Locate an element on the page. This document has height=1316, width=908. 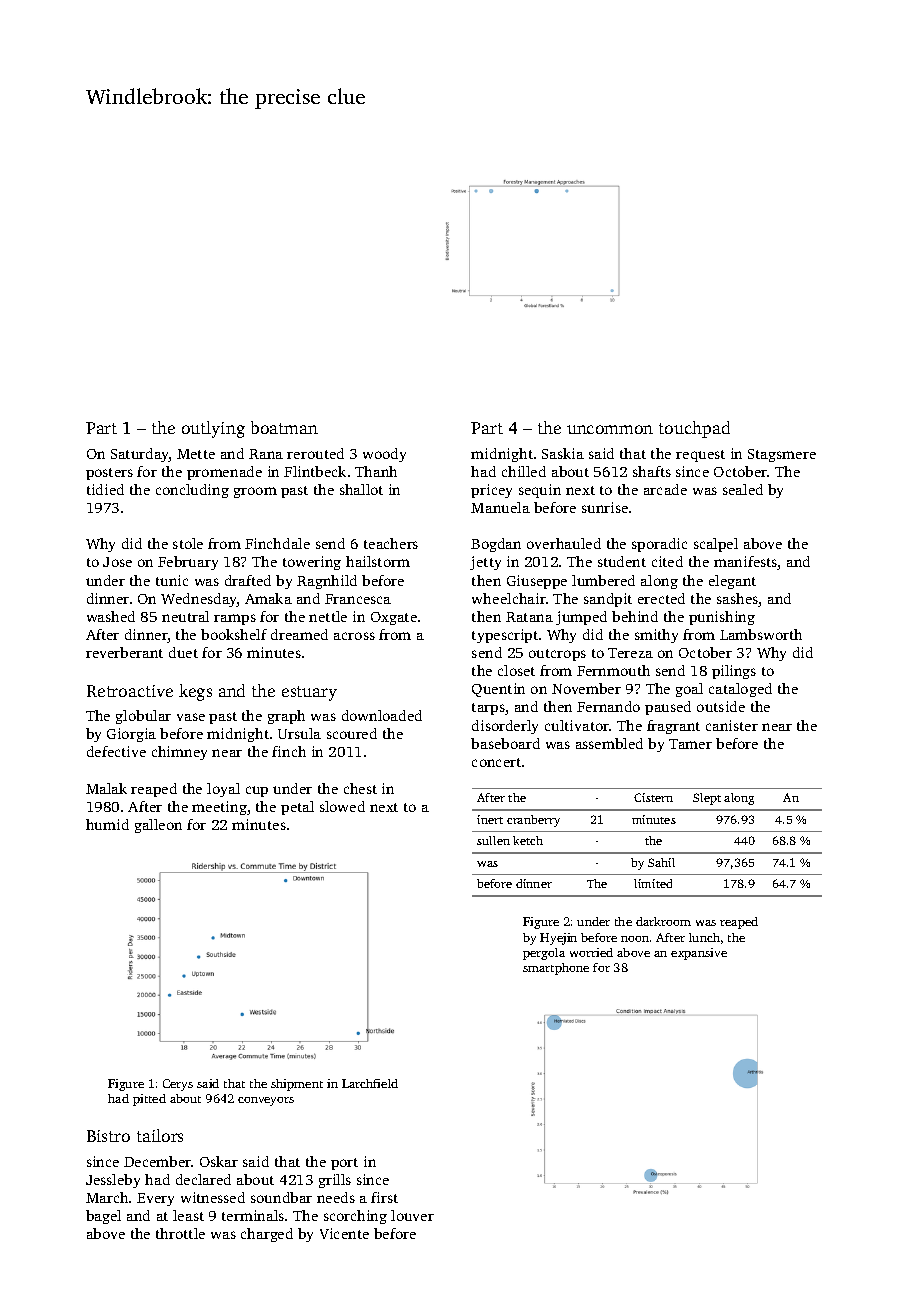
concluding is located at coordinates (192, 491).
